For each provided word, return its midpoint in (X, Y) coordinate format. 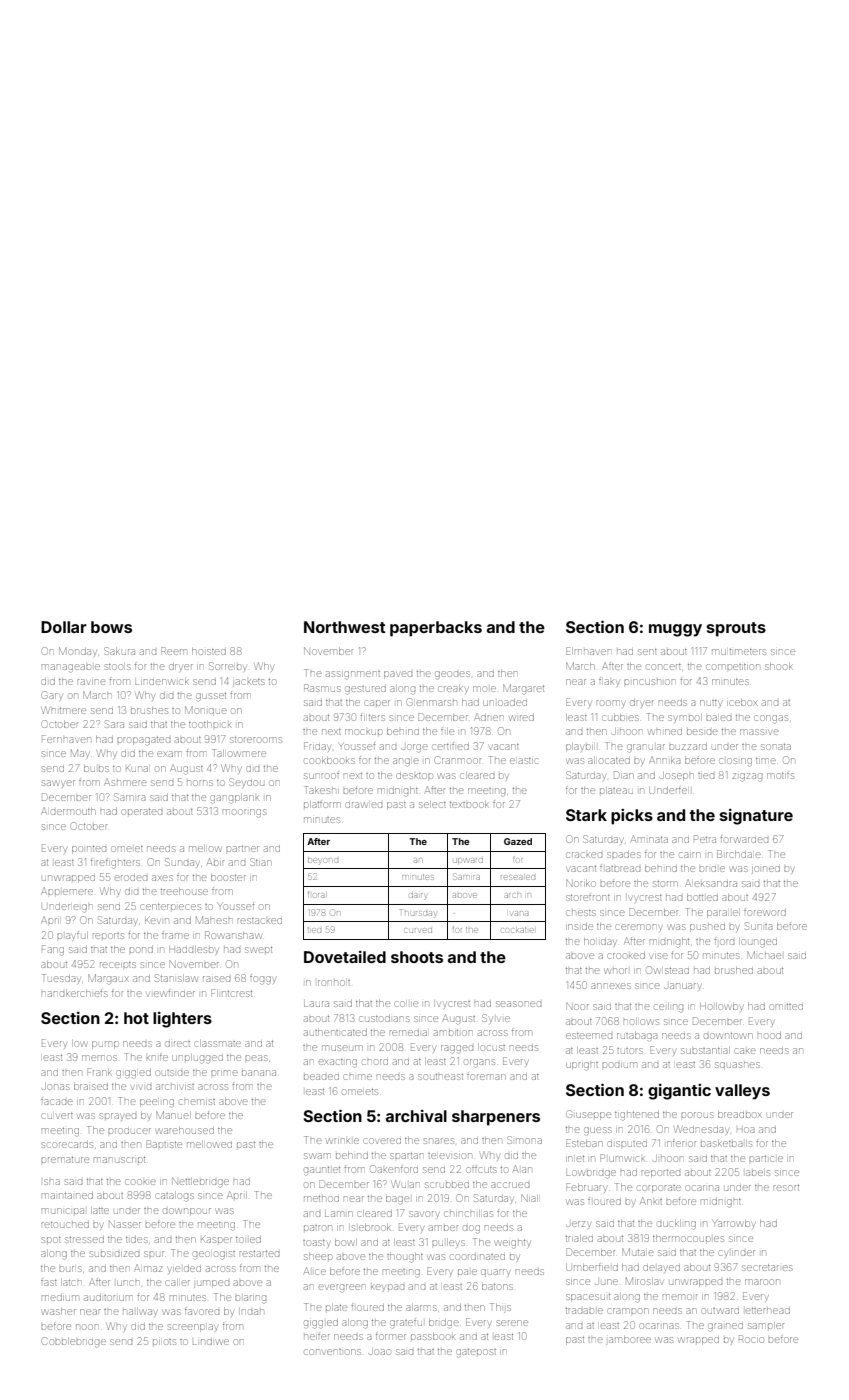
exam (169, 754)
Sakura (119, 651)
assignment (353, 675)
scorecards (67, 1145)
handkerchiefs (75, 993)
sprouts (736, 629)
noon (87, 1327)
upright (582, 1066)
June (606, 1282)
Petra (705, 839)
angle (406, 762)
